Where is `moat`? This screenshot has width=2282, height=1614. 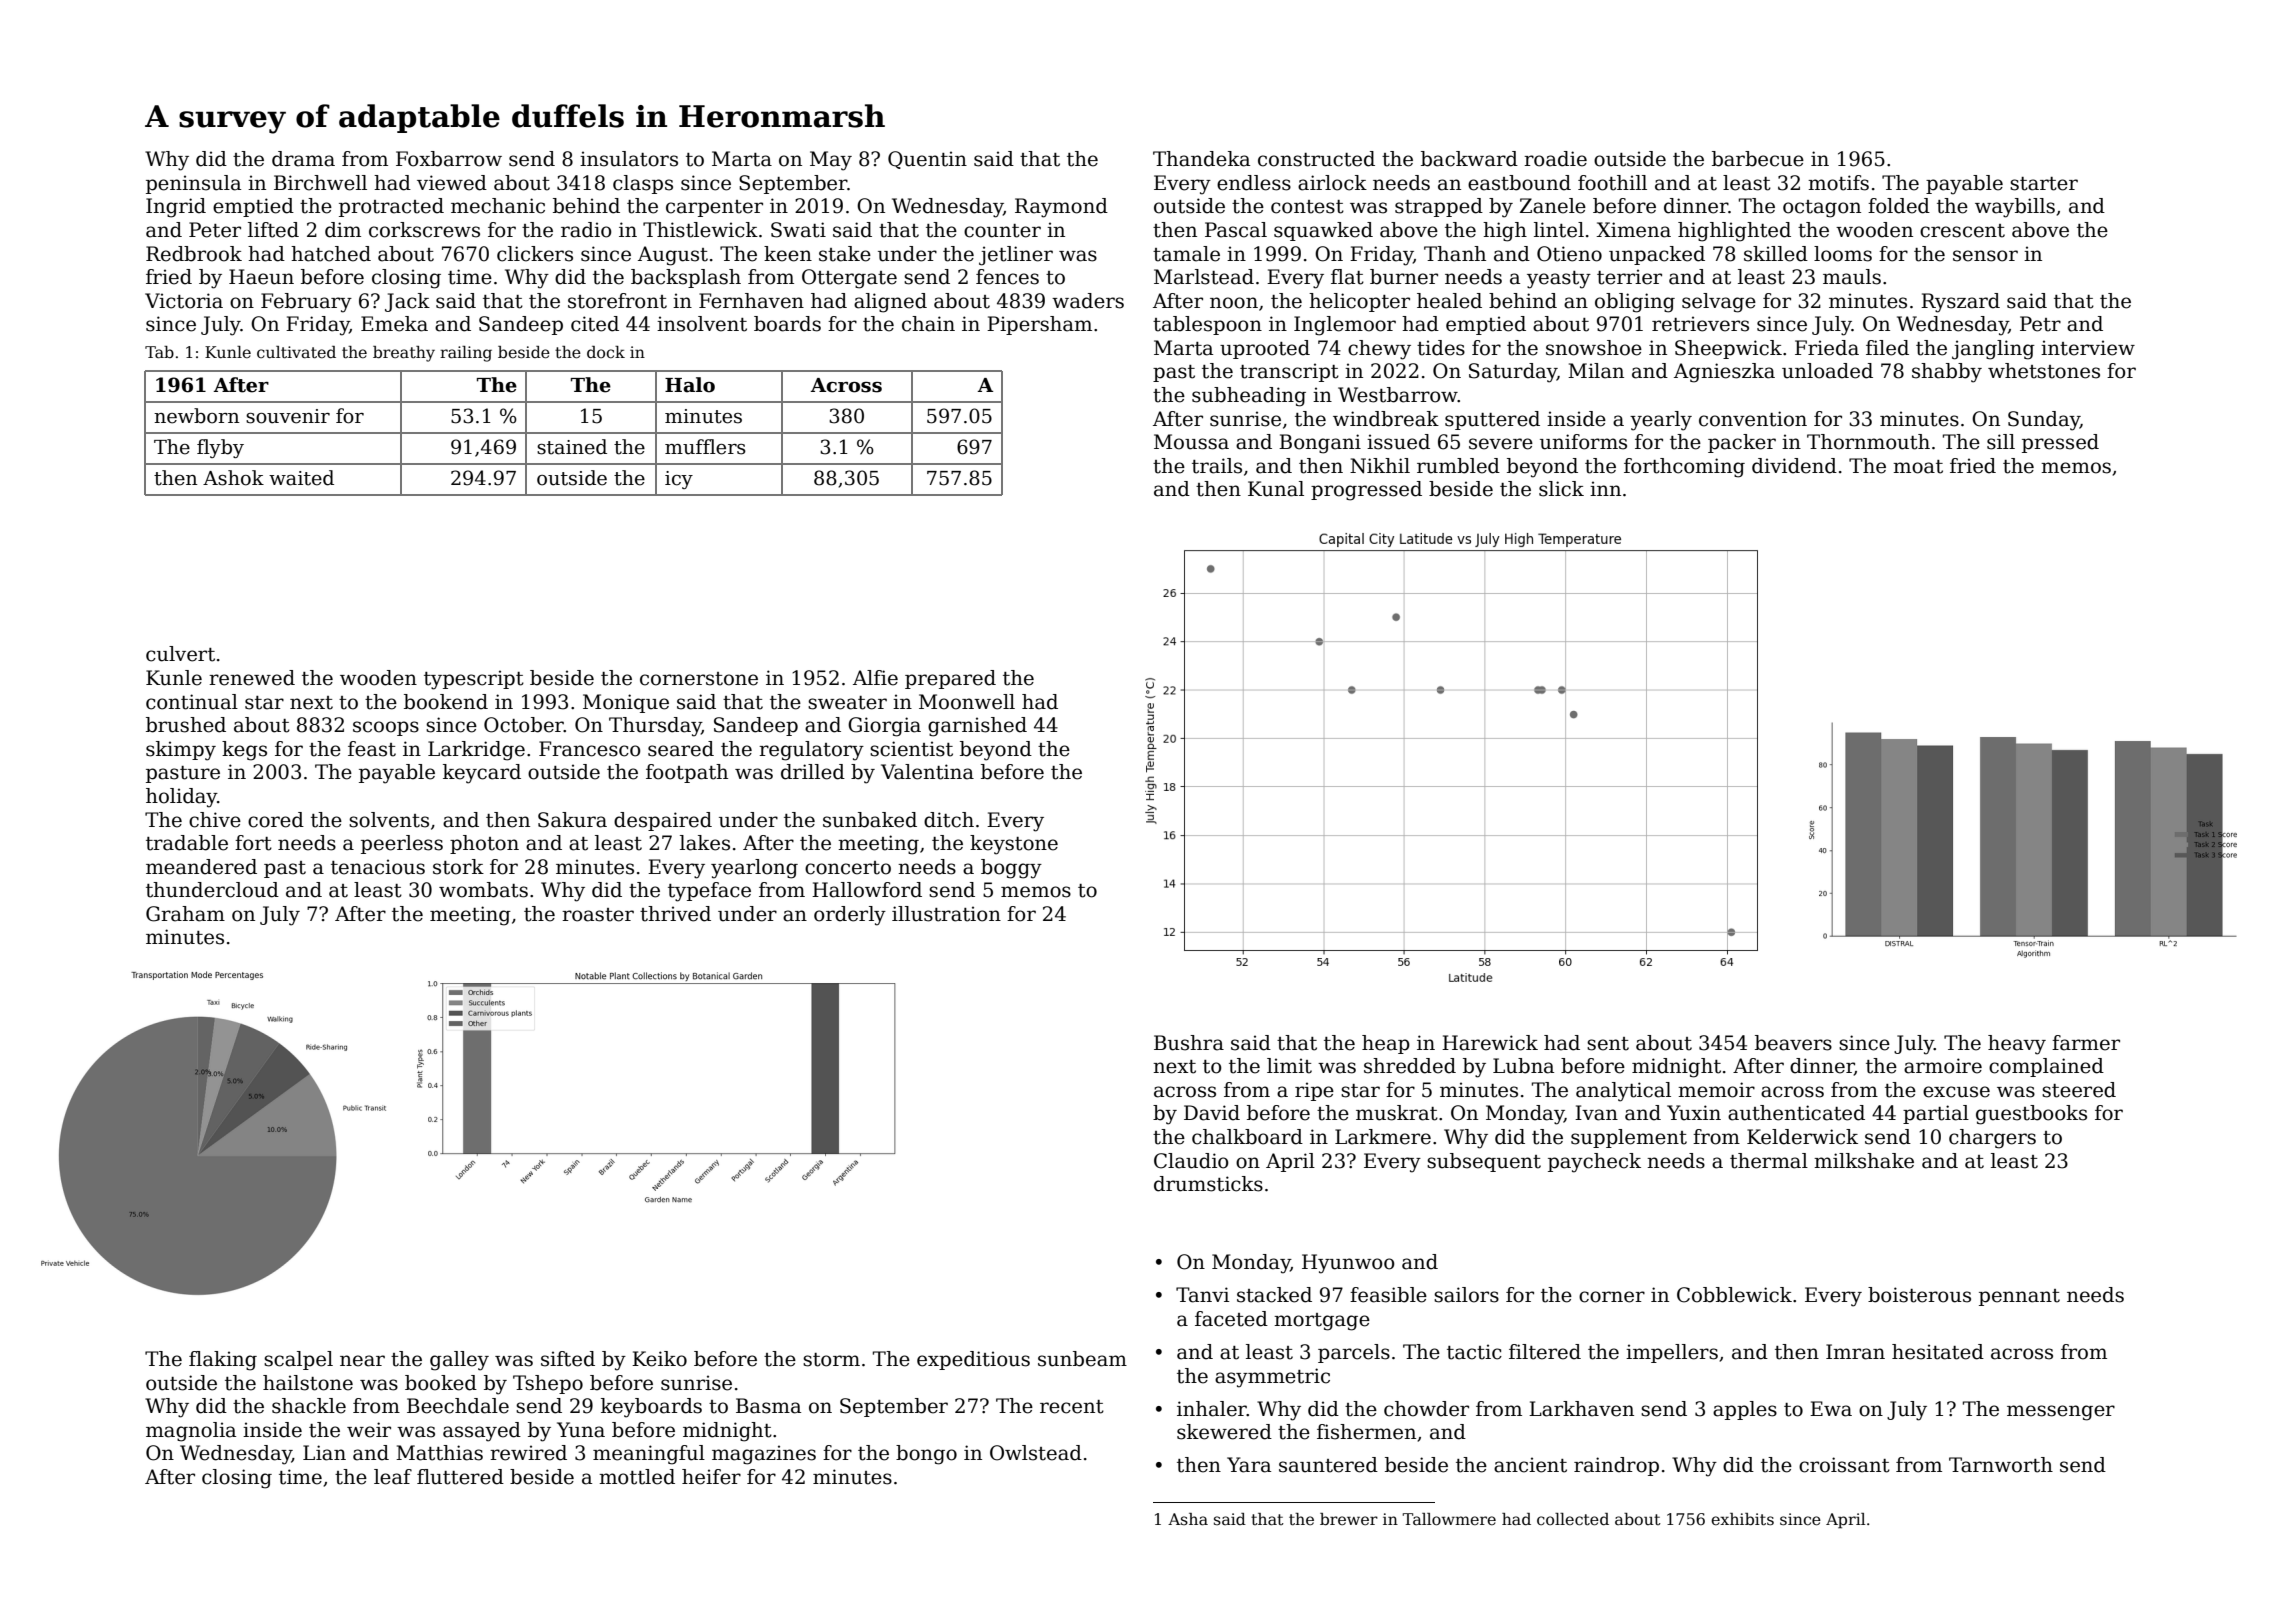
moat is located at coordinates (1918, 467).
